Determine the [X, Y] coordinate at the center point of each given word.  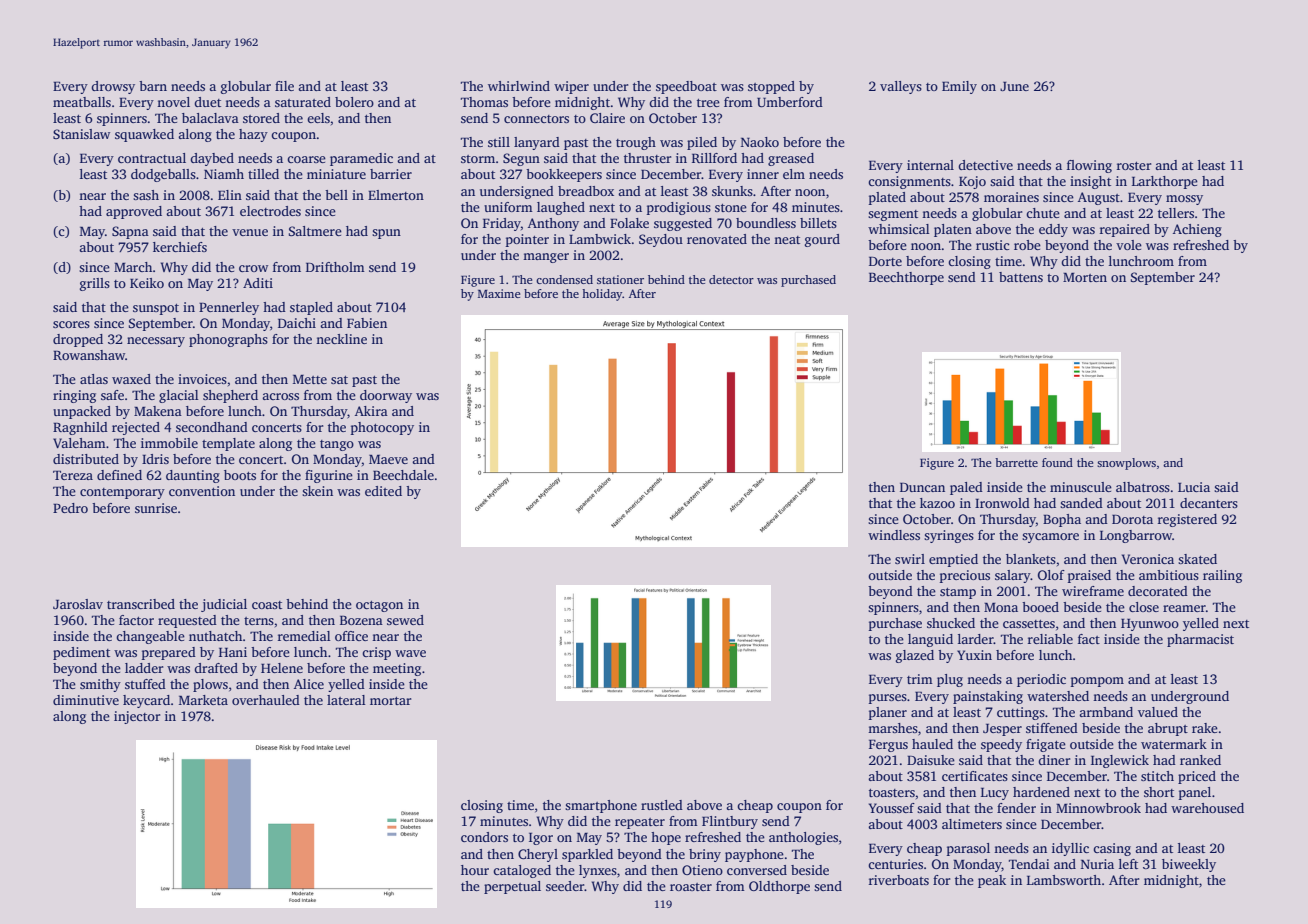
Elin [230, 195]
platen [953, 230]
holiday [602, 295]
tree [708, 103]
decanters [1209, 503]
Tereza [73, 475]
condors [484, 837]
